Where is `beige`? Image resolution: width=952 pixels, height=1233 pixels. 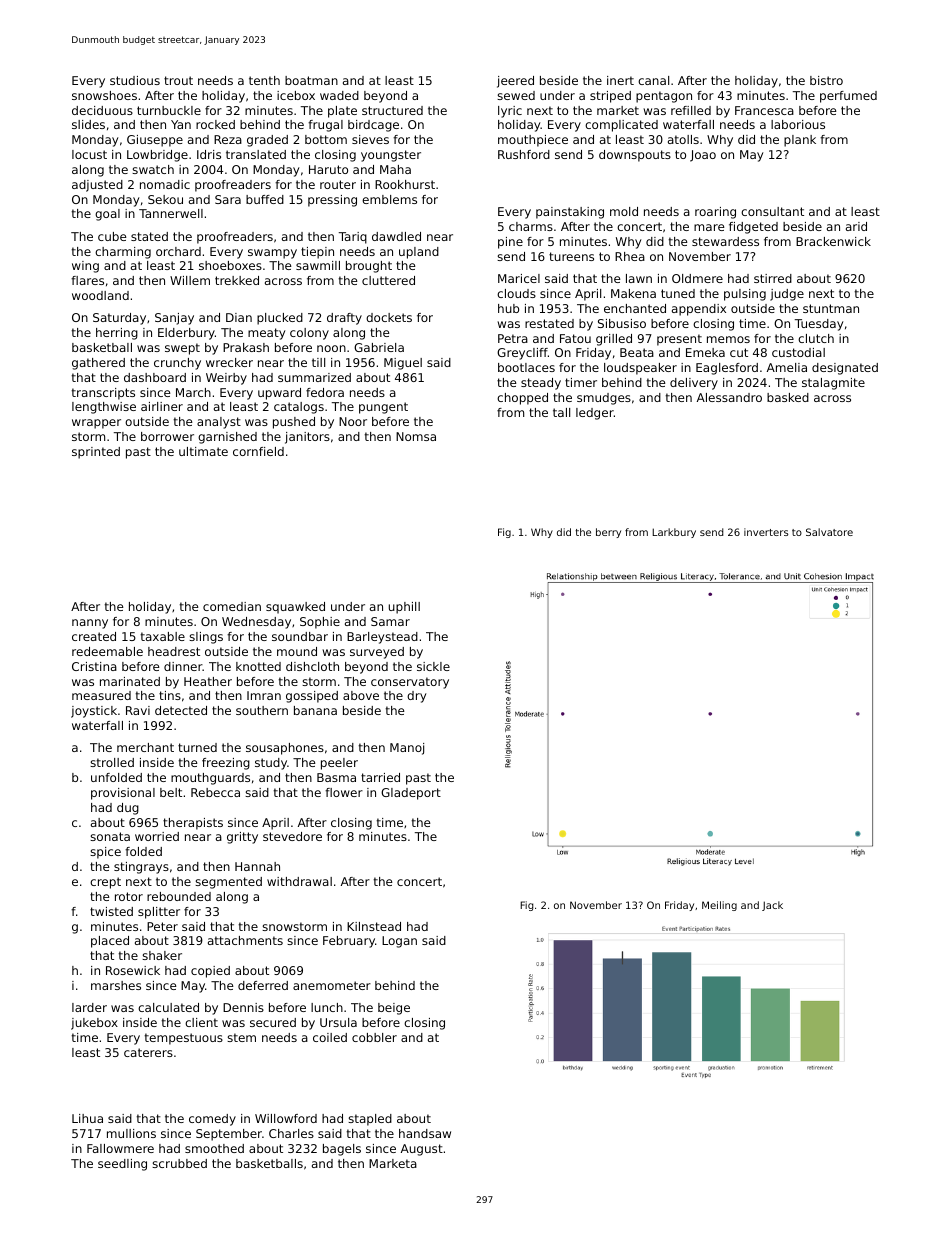
beige is located at coordinates (394, 1009).
